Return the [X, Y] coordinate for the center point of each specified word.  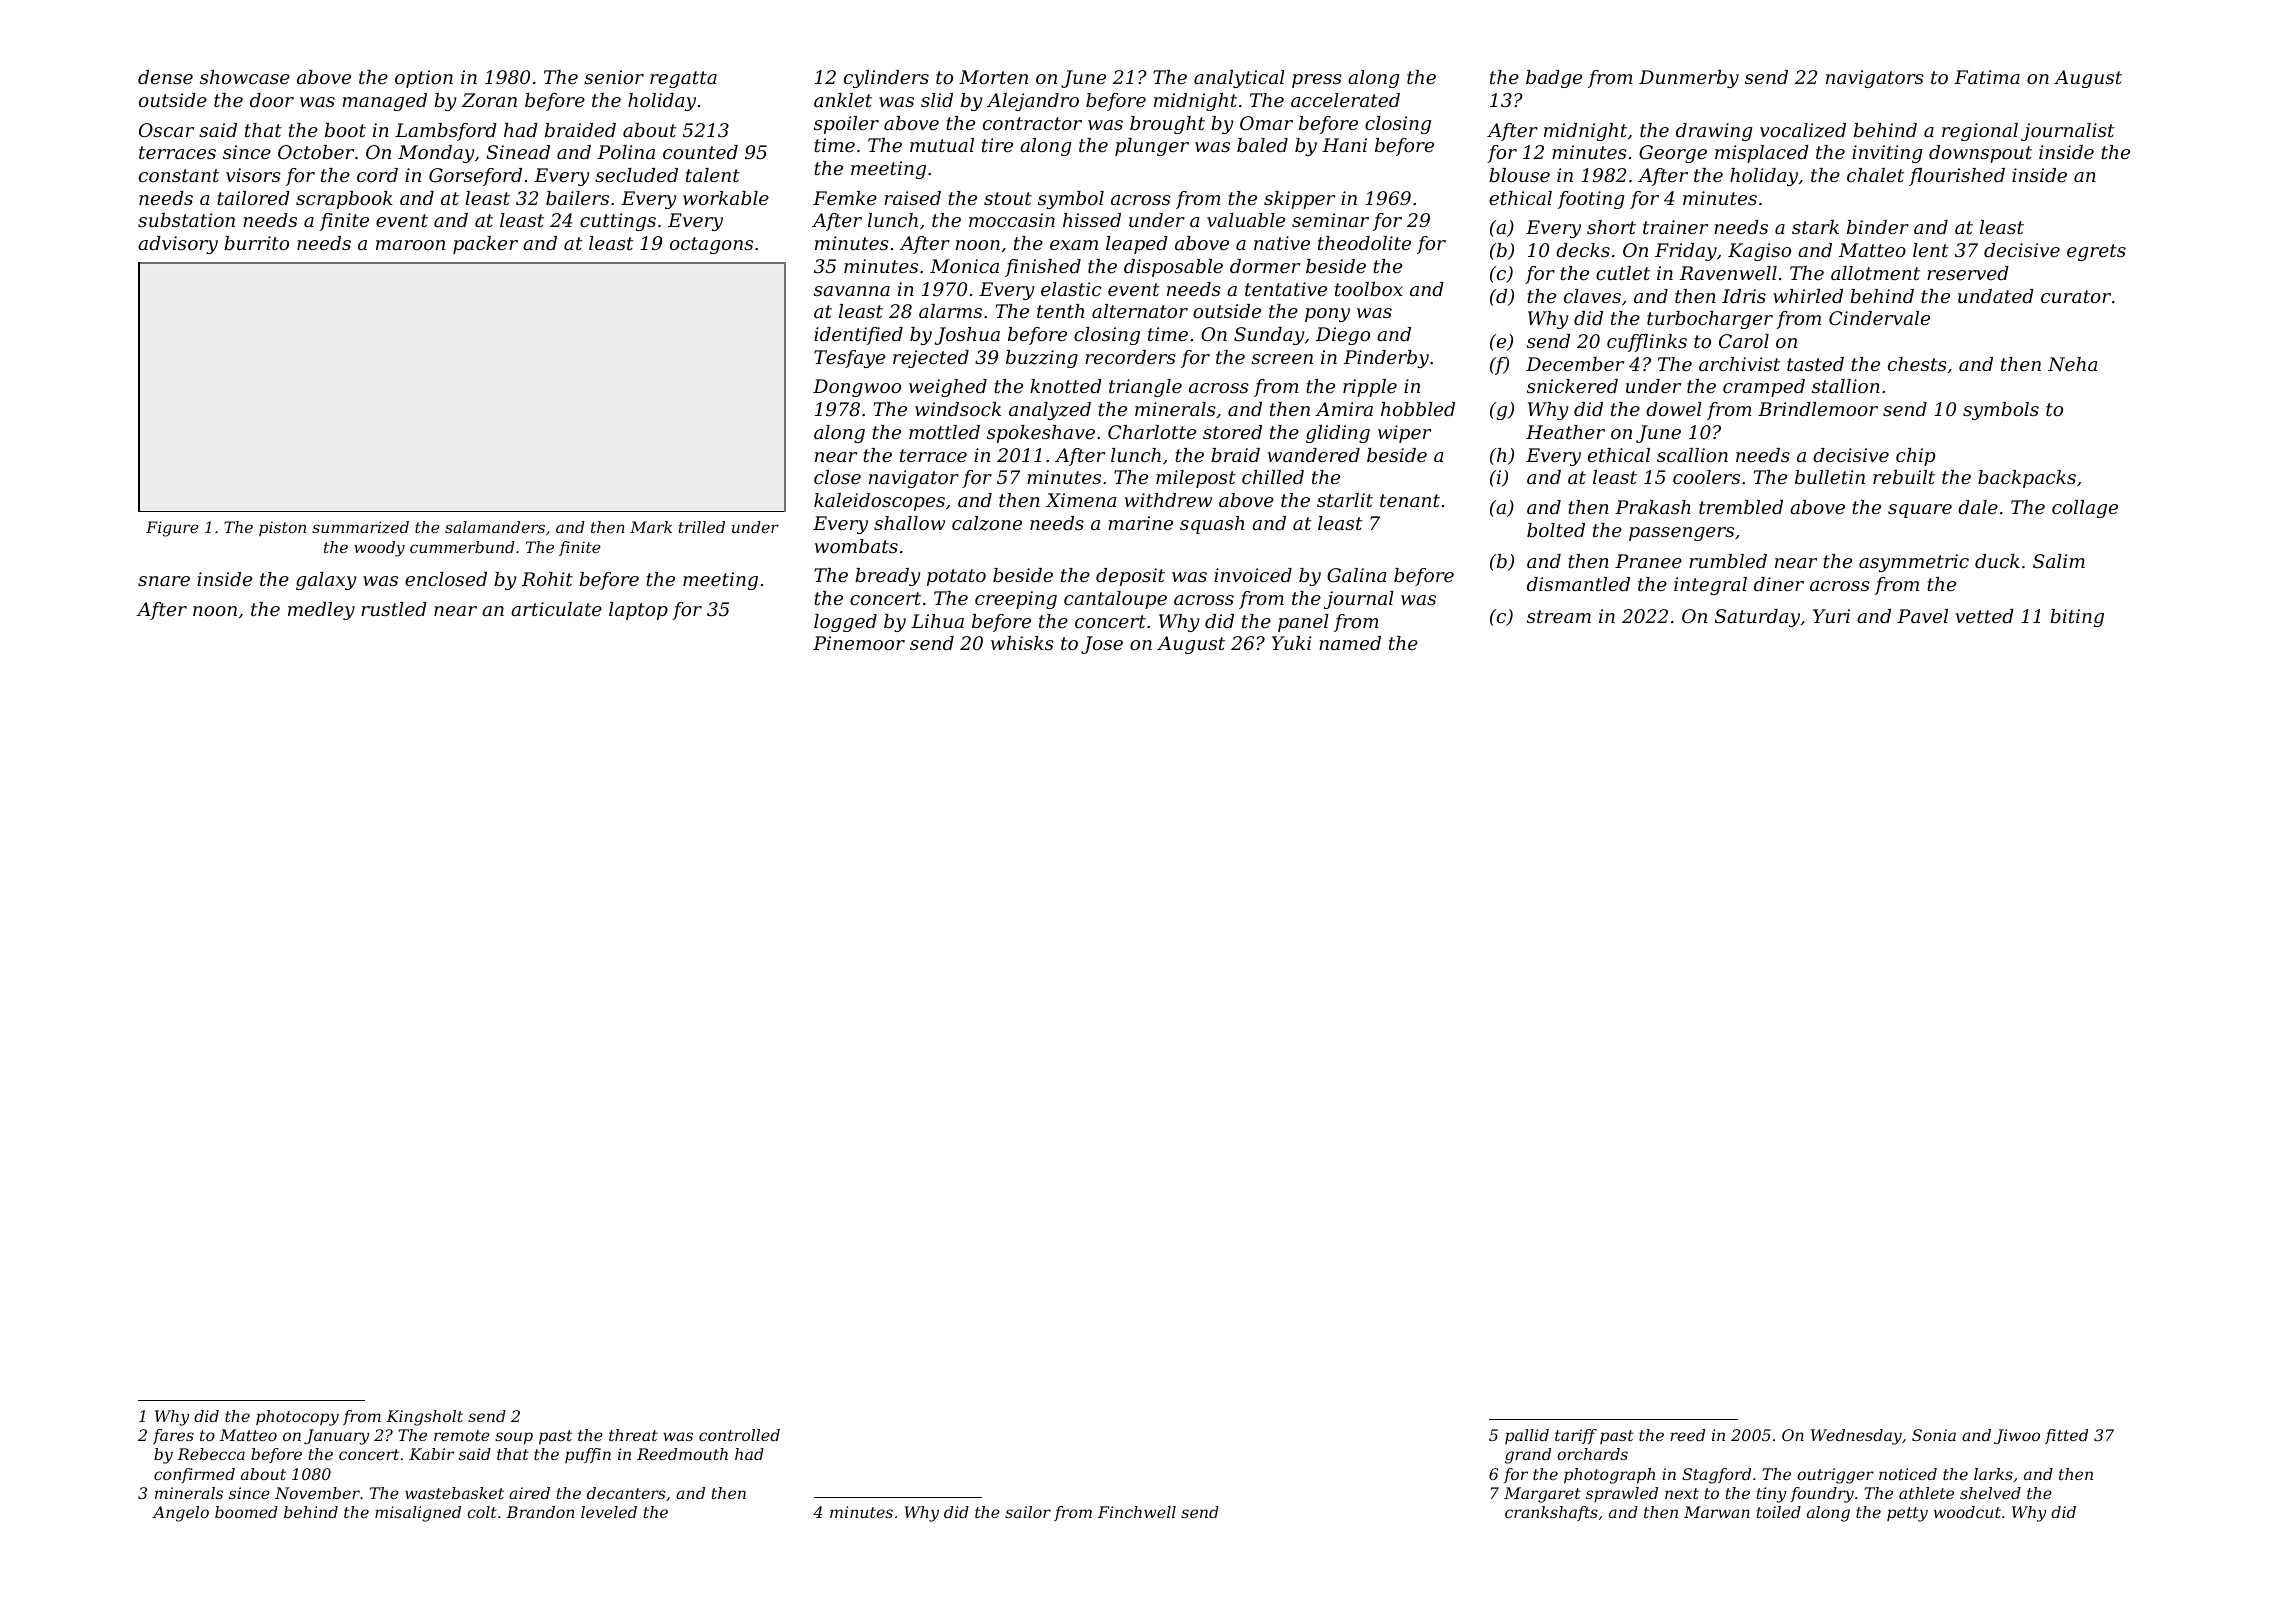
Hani [1344, 145]
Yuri [1831, 616]
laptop [638, 611]
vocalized [1803, 130]
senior [614, 77]
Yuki [1291, 643]
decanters [626, 1493]
